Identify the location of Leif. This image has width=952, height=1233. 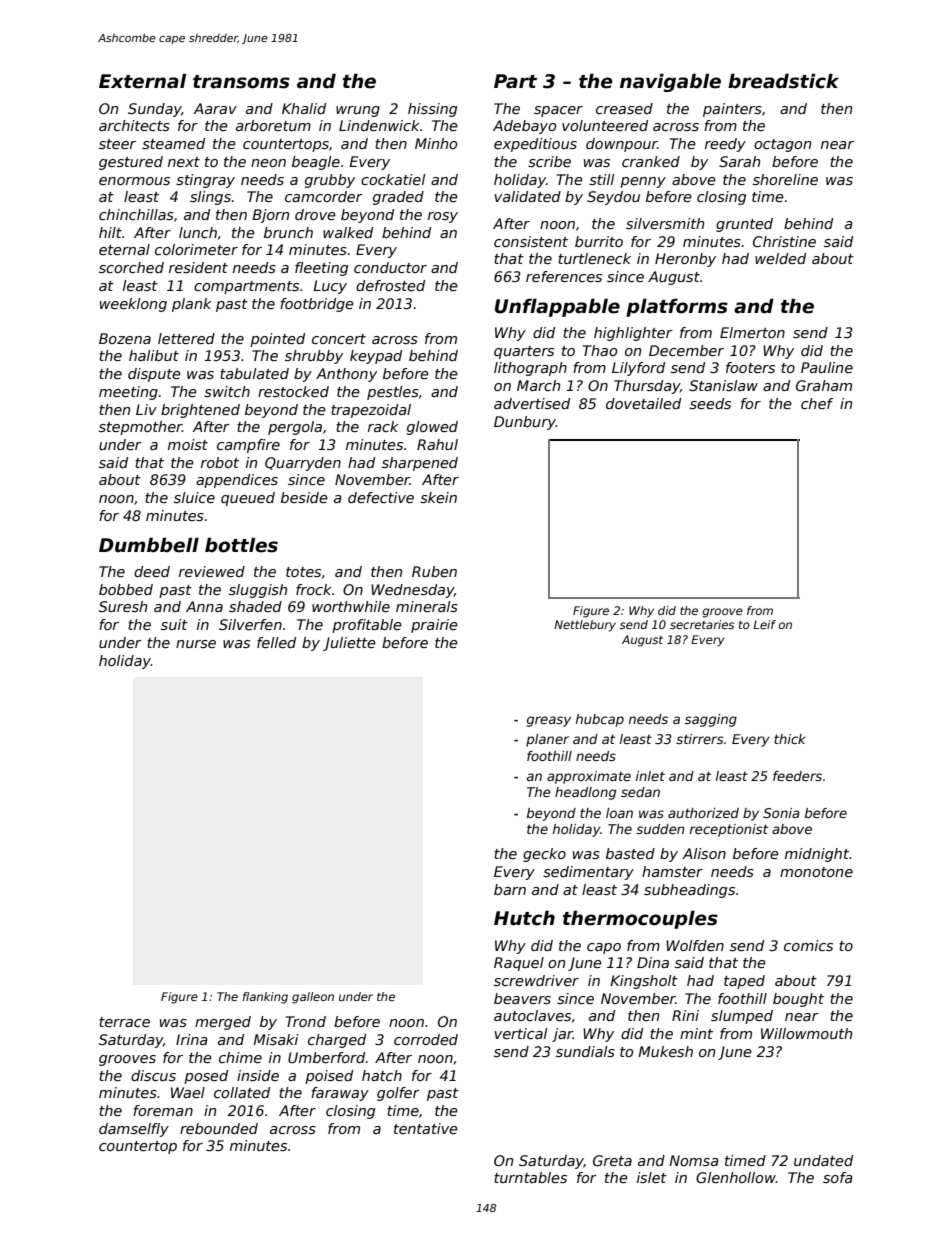
(764, 624).
